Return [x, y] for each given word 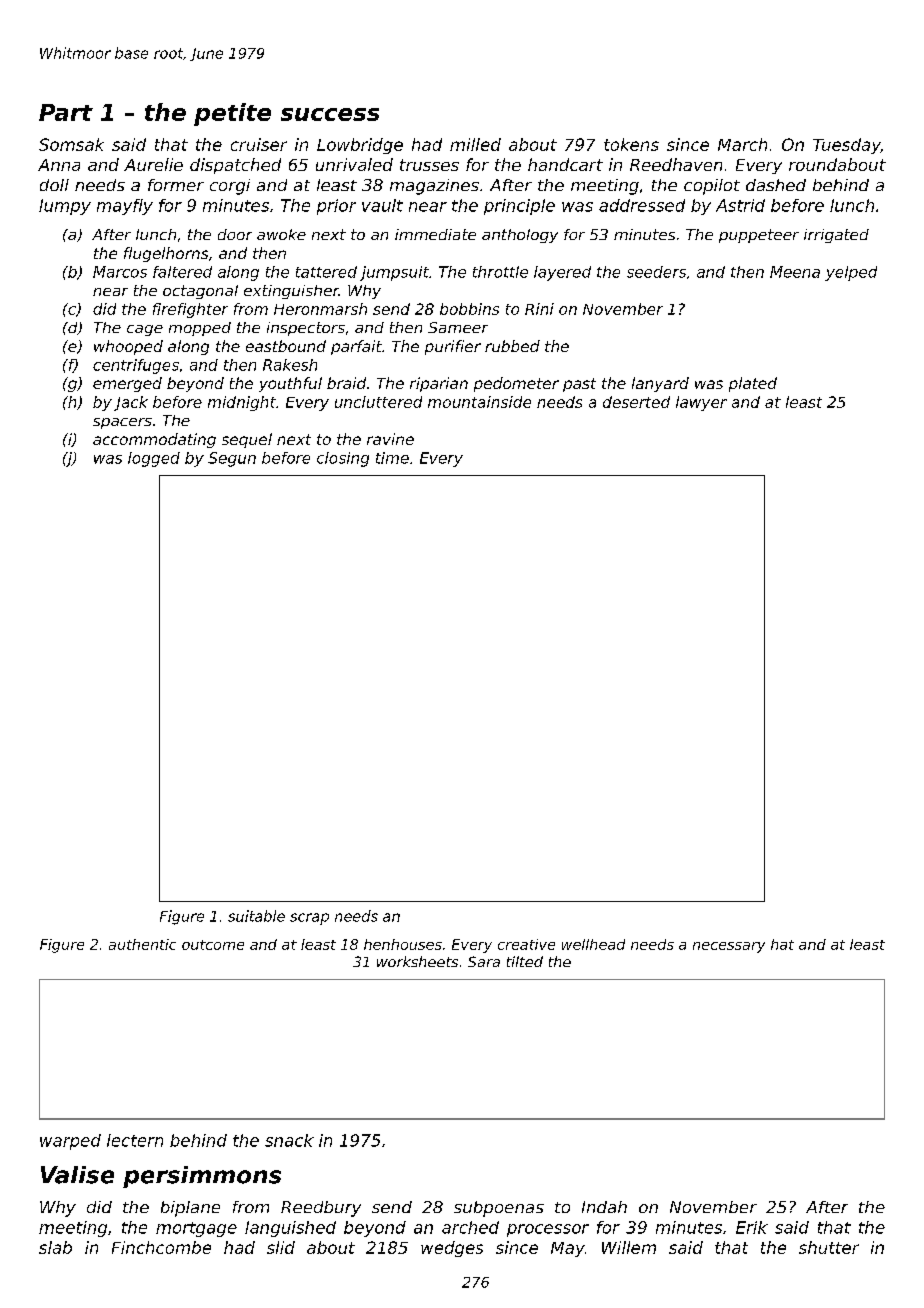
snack [289, 1140]
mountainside [479, 402]
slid [281, 1247]
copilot [712, 187]
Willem [629, 1247]
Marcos [120, 272]
